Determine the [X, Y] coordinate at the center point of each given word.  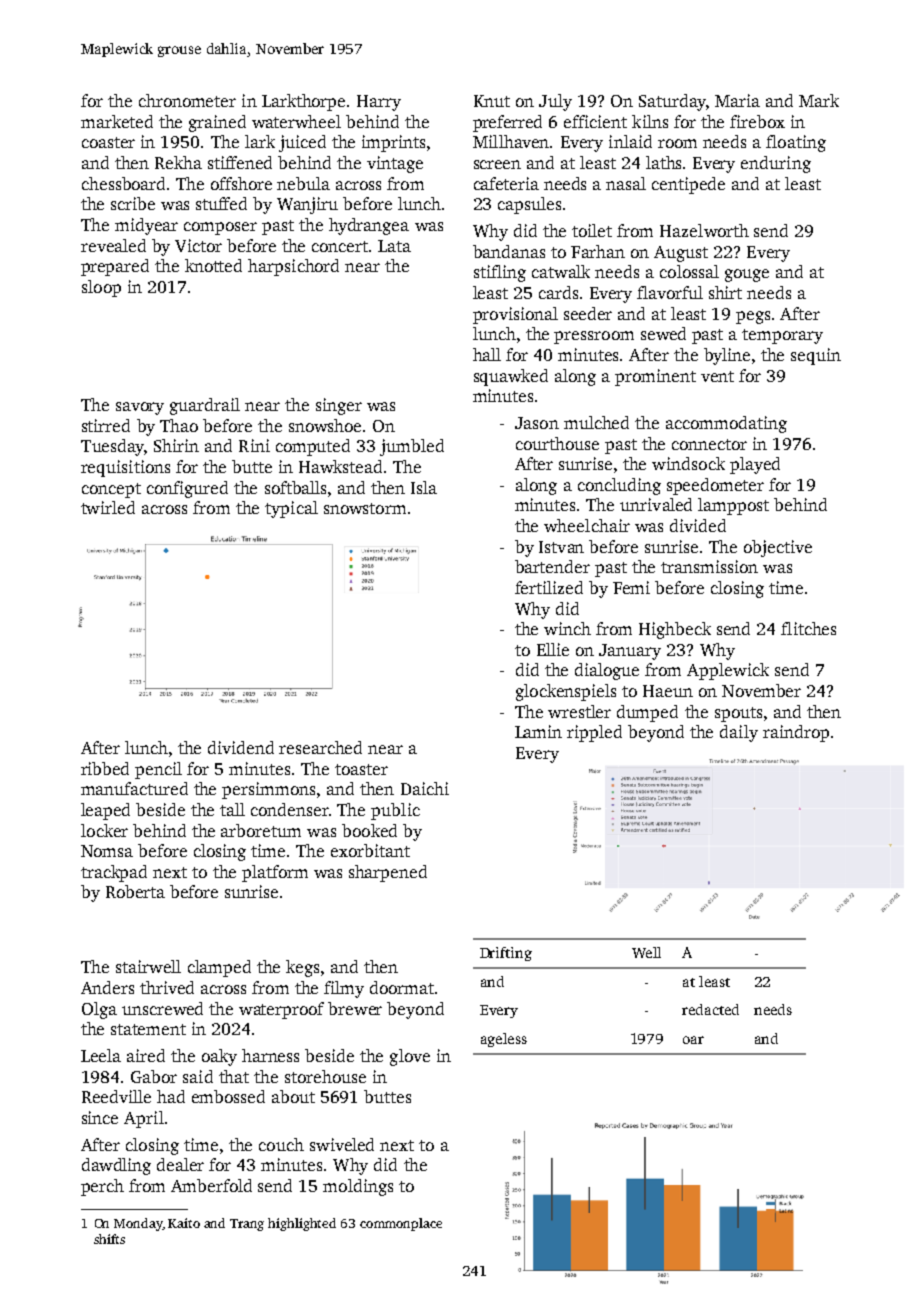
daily [739, 733]
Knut [492, 101]
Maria [737, 100]
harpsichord [293, 267]
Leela [101, 1055]
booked [369, 830]
